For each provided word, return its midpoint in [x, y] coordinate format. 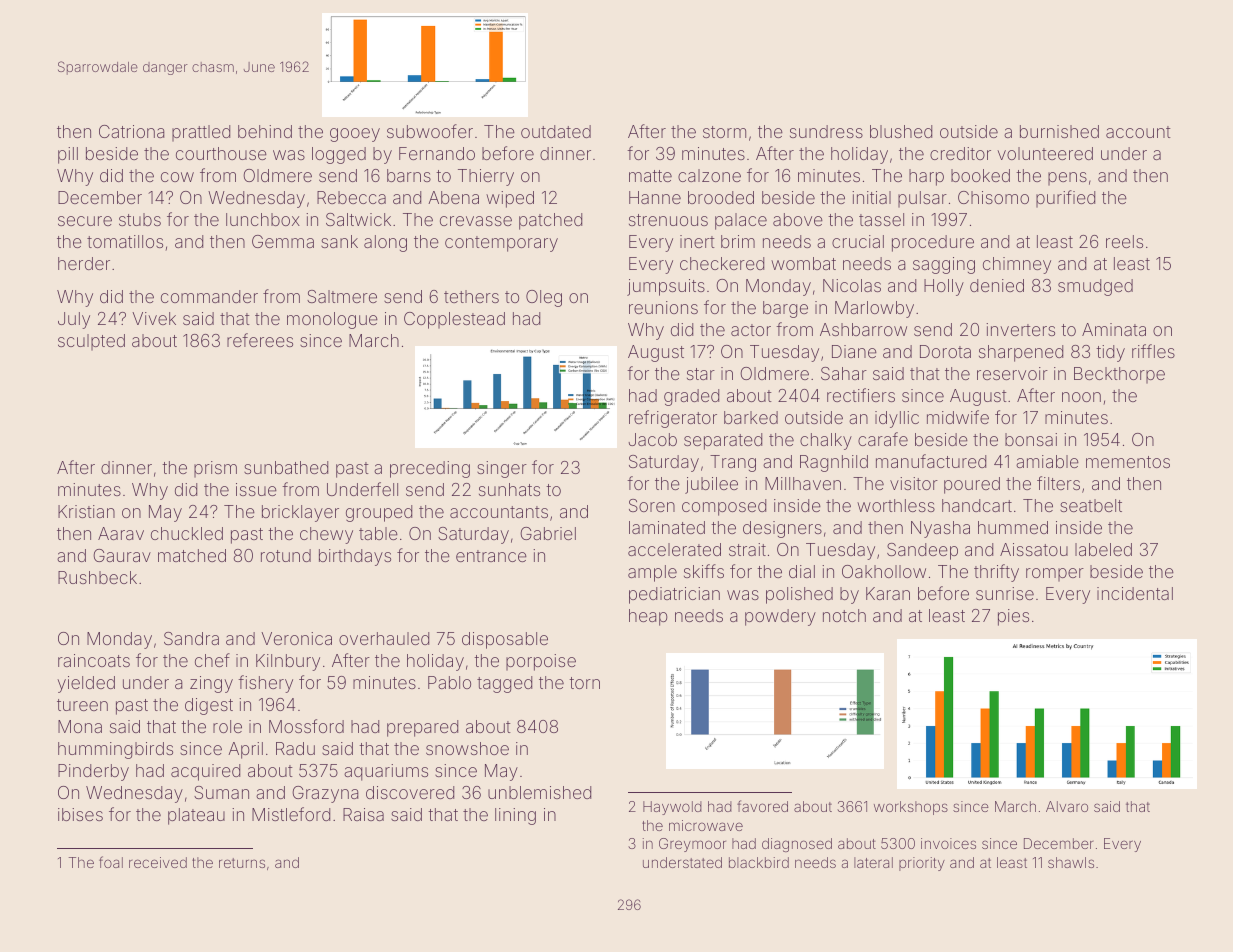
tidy [1110, 353]
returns [242, 863]
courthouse [221, 153]
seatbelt [1091, 505]
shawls [1071, 862]
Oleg [544, 298]
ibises [80, 814]
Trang [733, 463]
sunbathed [286, 467]
